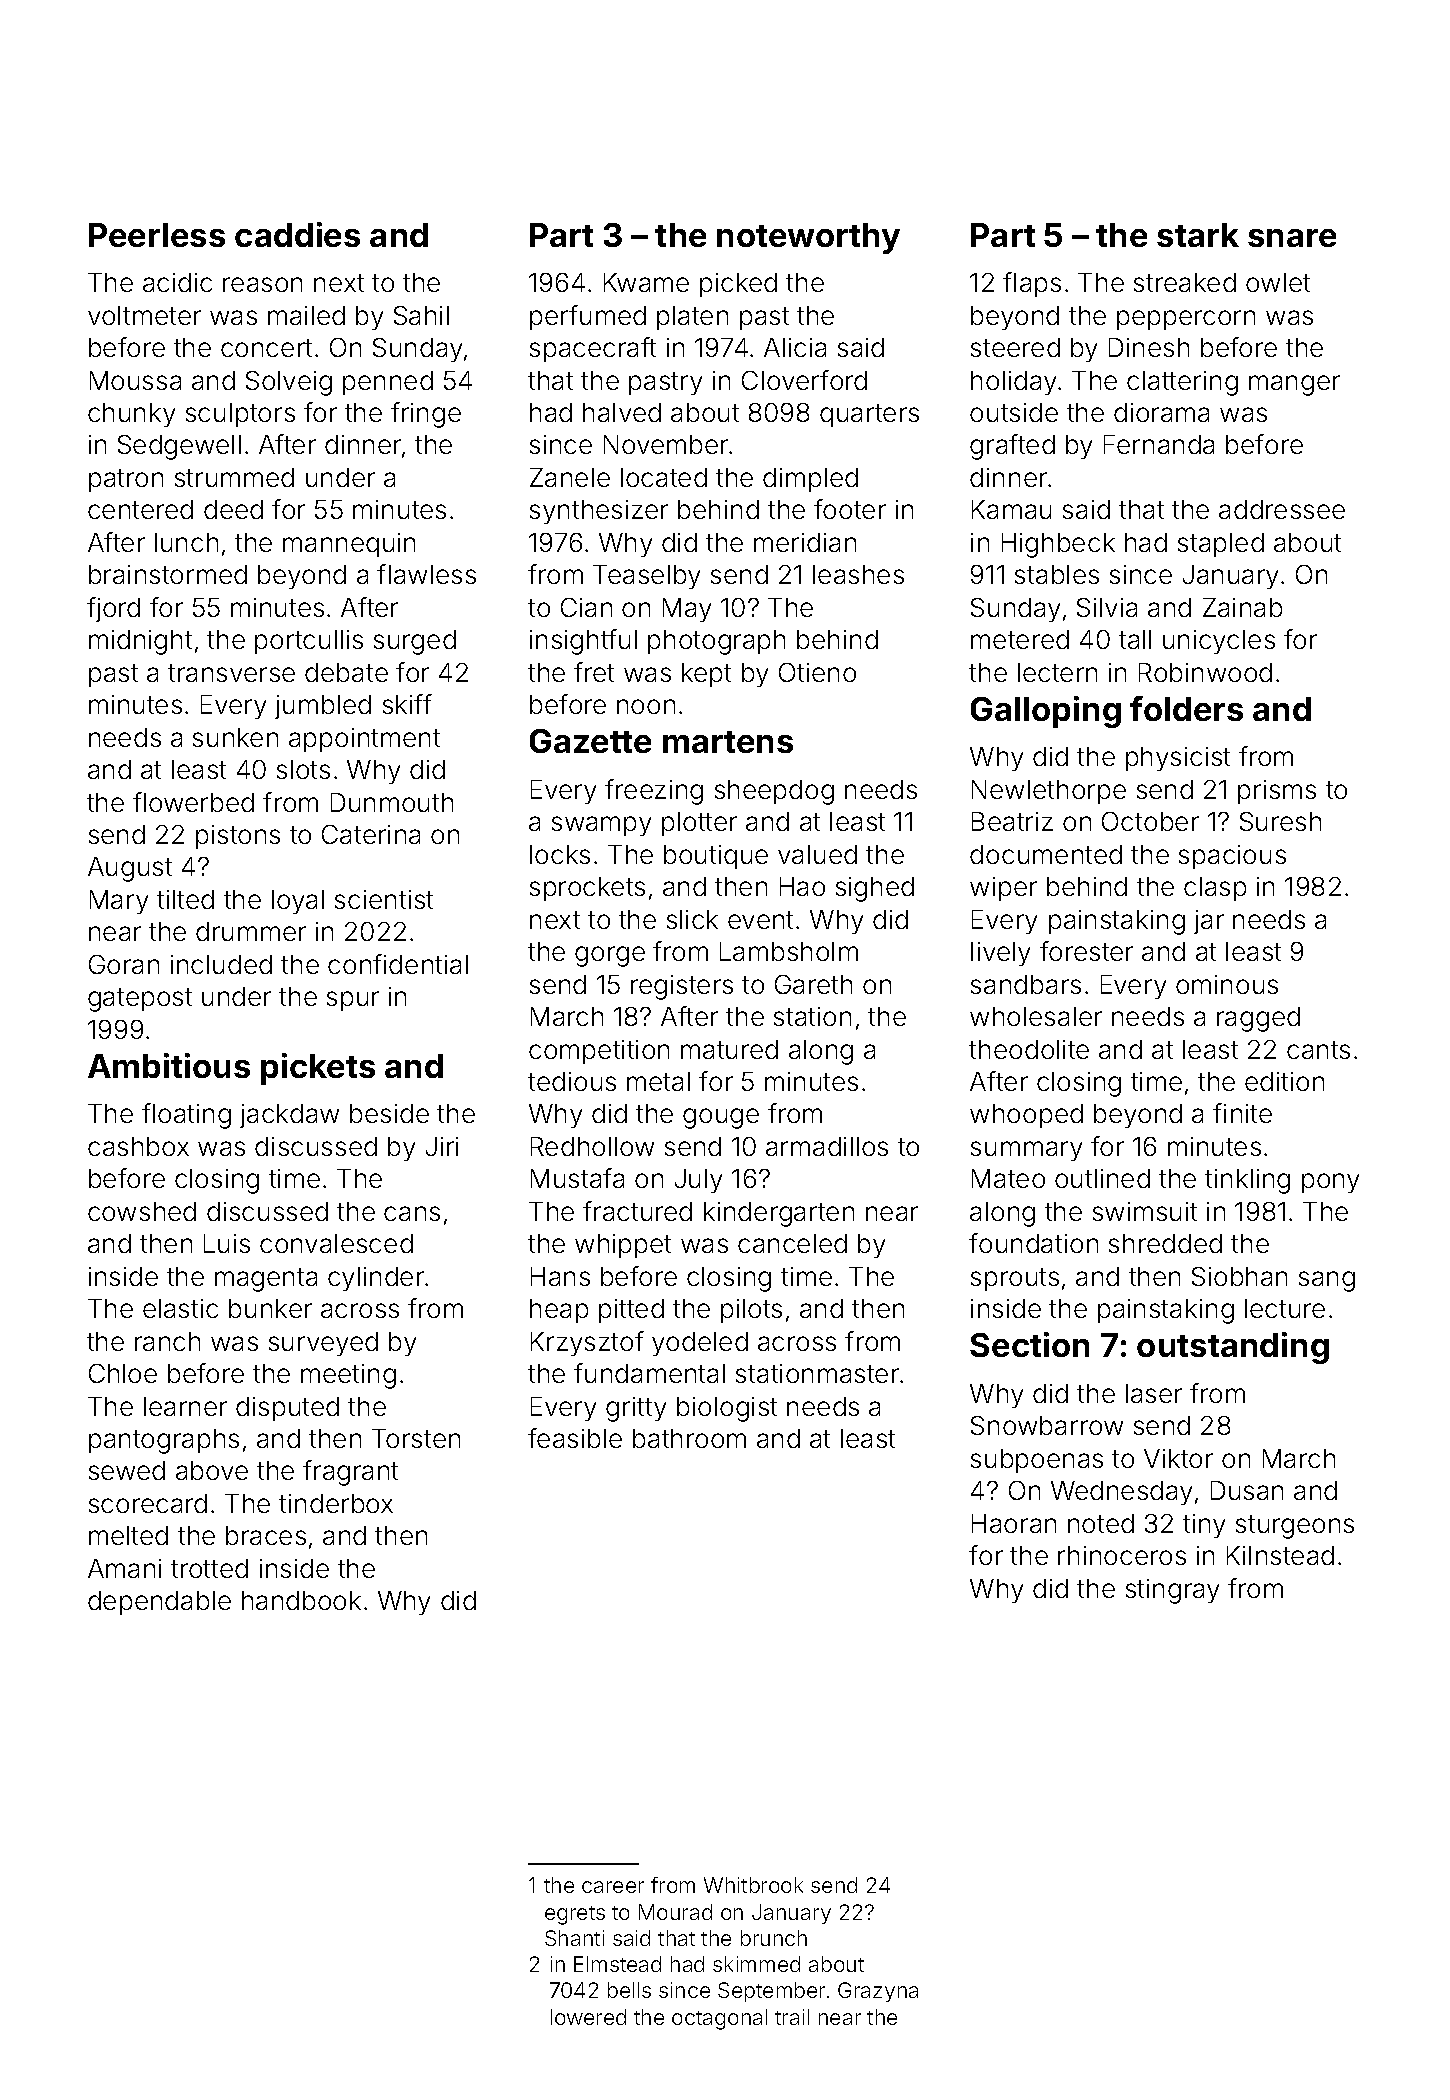  What do you see at coordinates (180, 1308) in the image?
I see `elastic` at bounding box center [180, 1308].
